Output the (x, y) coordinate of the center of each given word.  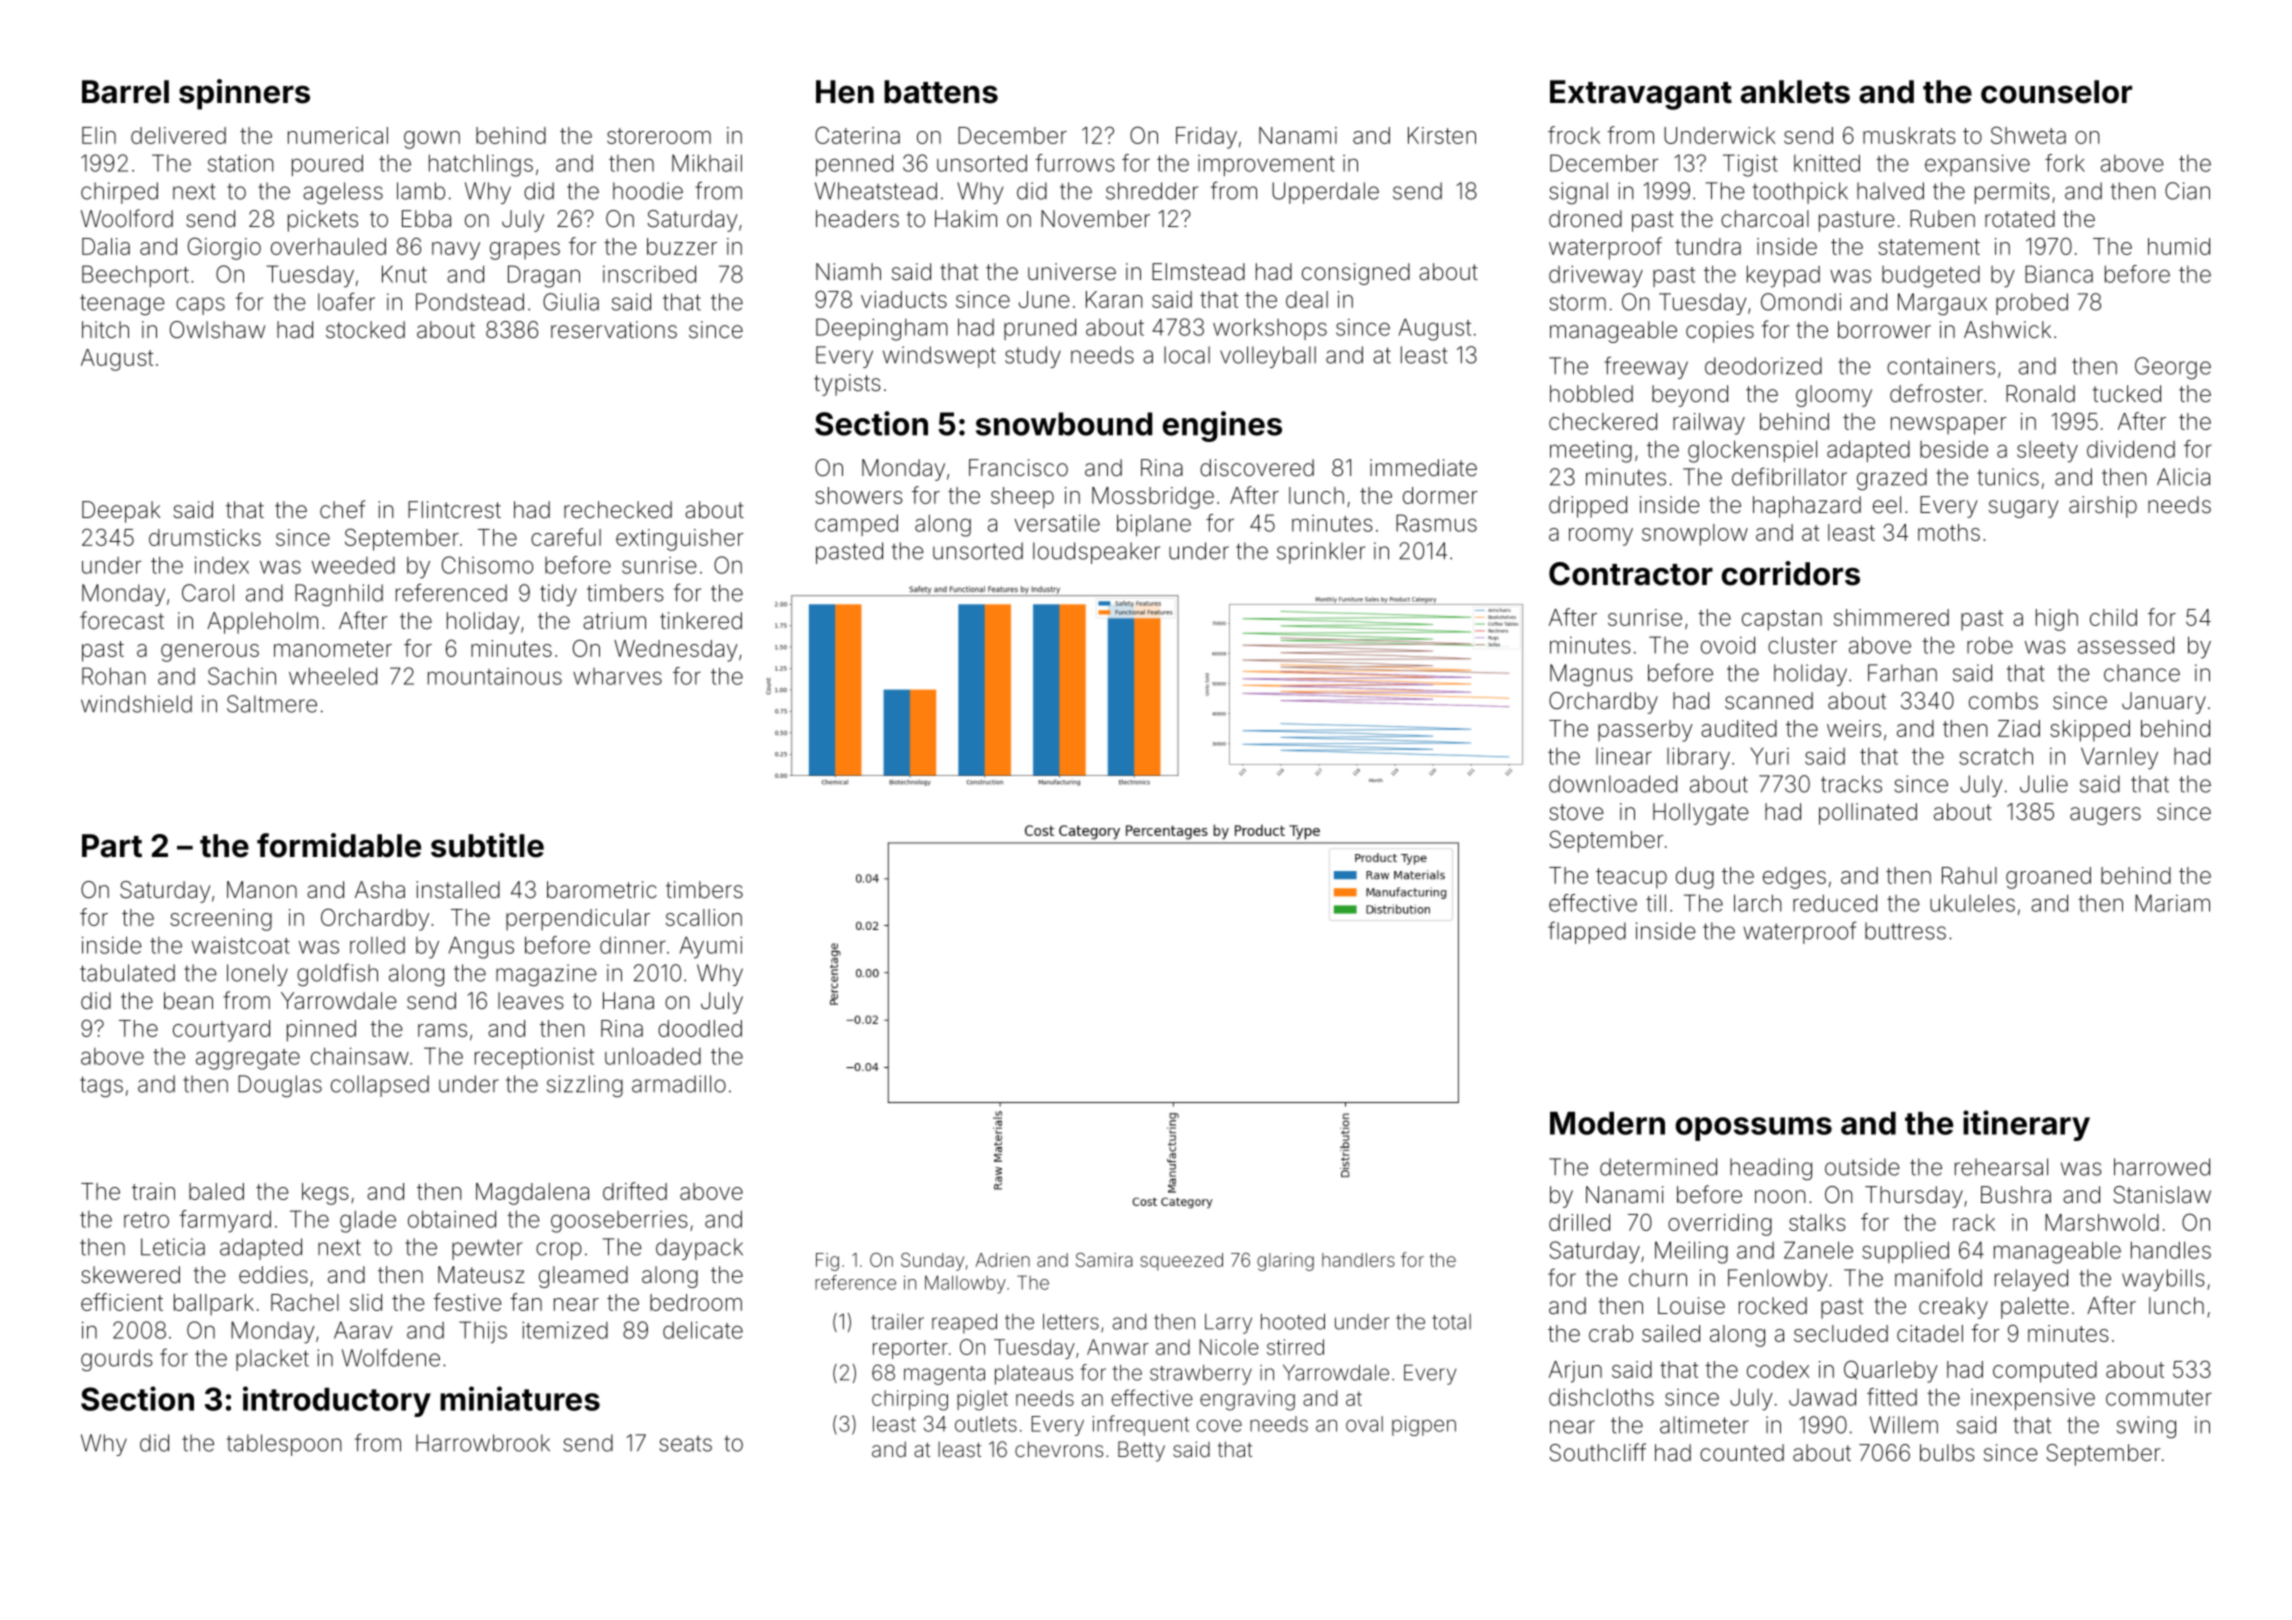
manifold (1938, 1277)
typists (847, 385)
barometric (602, 890)
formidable (339, 845)
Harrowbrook (483, 1443)
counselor (2056, 92)
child (2113, 617)
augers (2105, 816)
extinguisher (680, 540)
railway (1709, 424)
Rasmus (1436, 523)
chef (342, 509)
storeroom (659, 136)
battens (941, 92)
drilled (1579, 1222)
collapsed (380, 1086)
